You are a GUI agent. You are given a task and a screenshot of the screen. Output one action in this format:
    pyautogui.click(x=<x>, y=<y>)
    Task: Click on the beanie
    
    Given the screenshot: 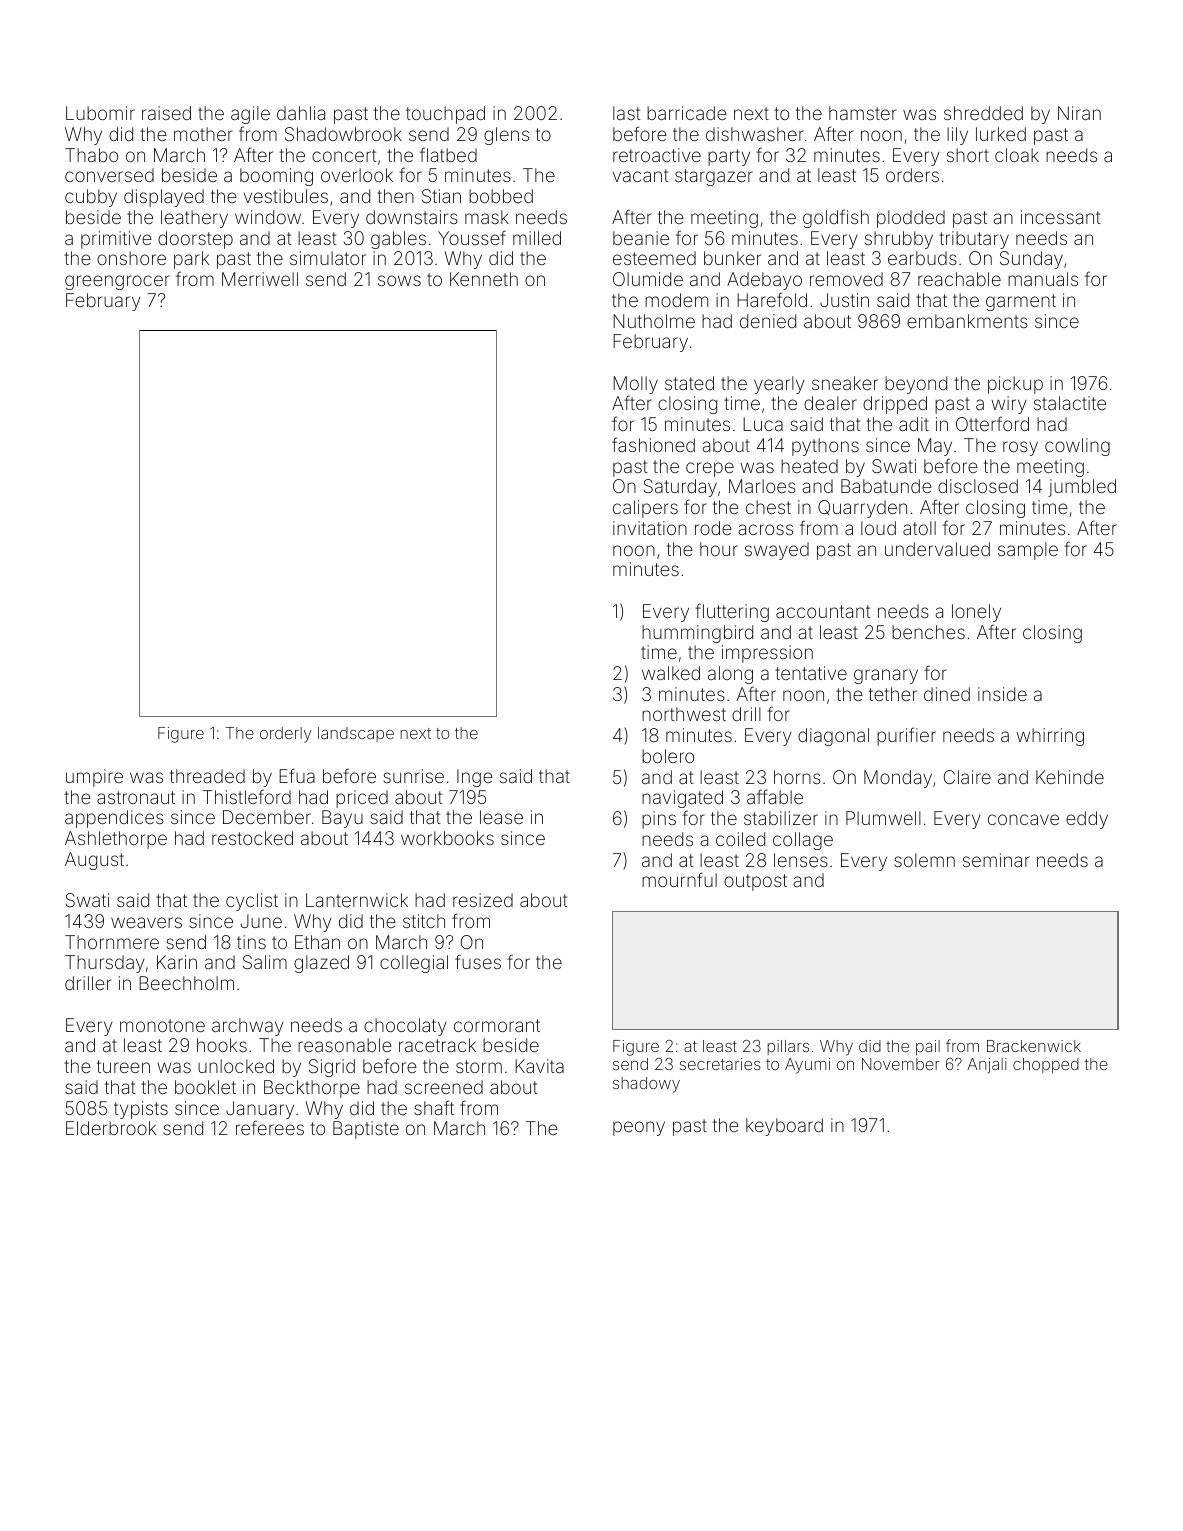 What is the action you would take?
    pyautogui.click(x=641, y=238)
